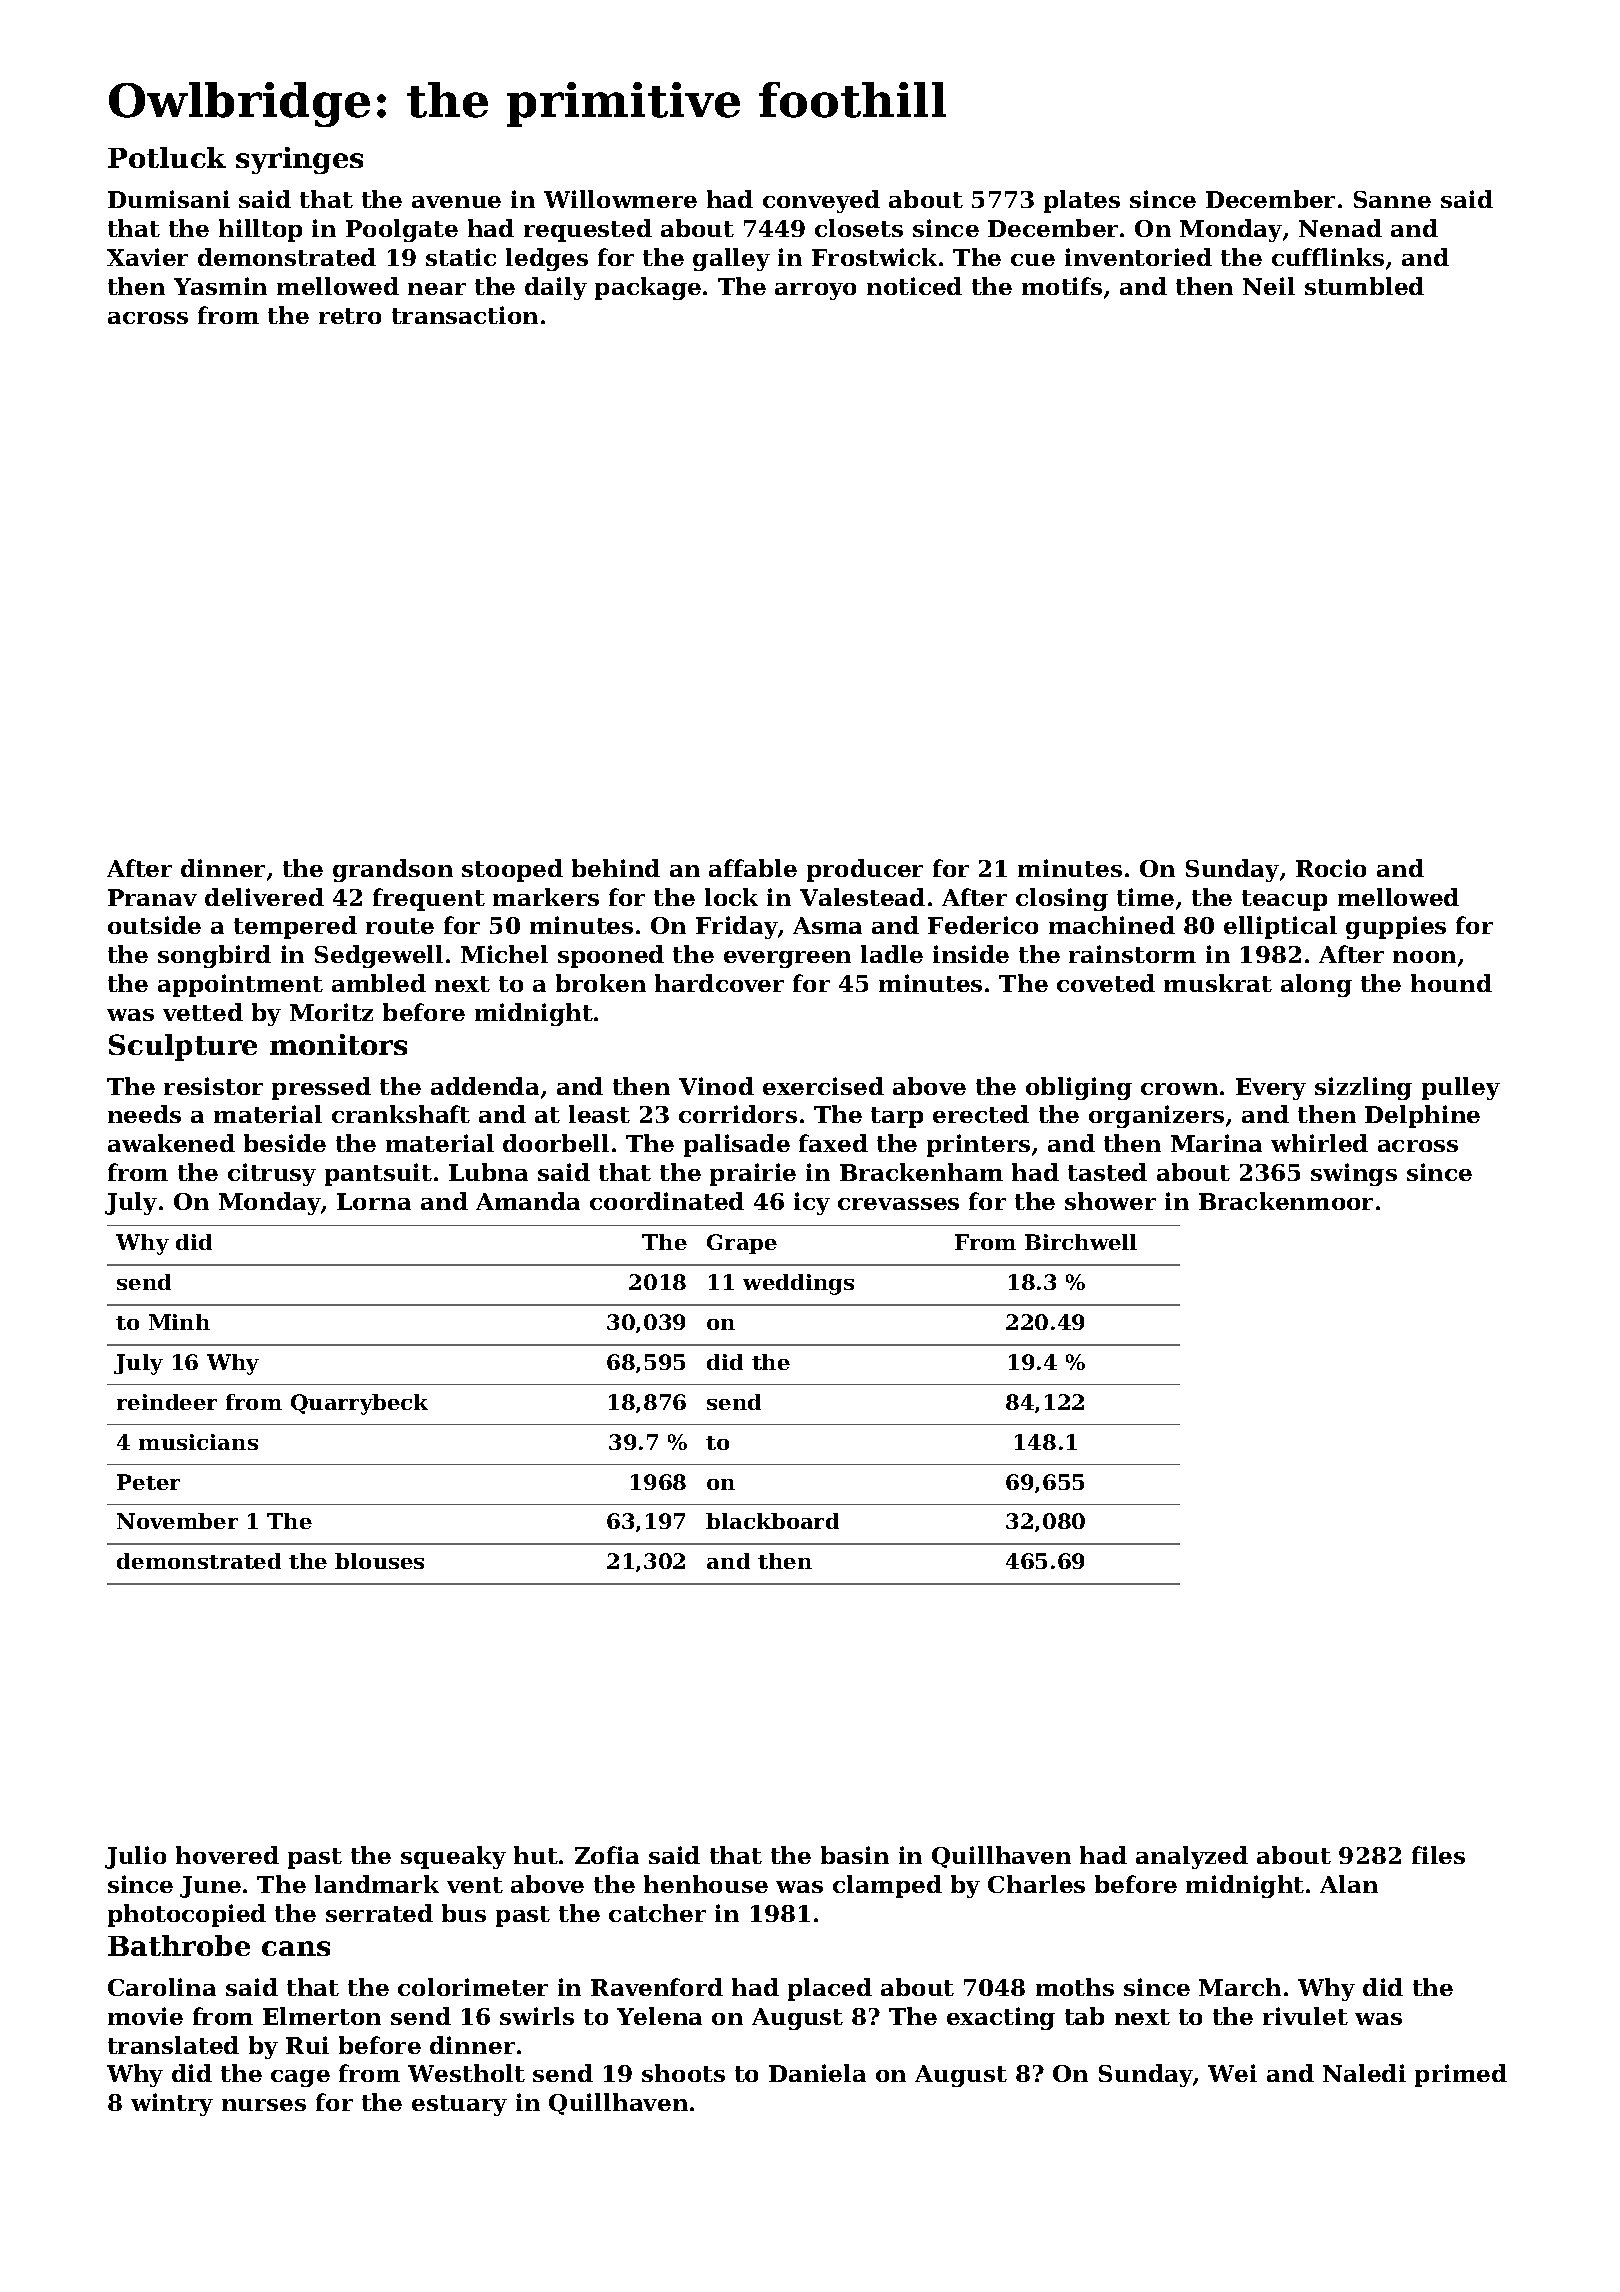  Describe the element at coordinates (464, 1913) in the screenshot. I see `bus` at that location.
